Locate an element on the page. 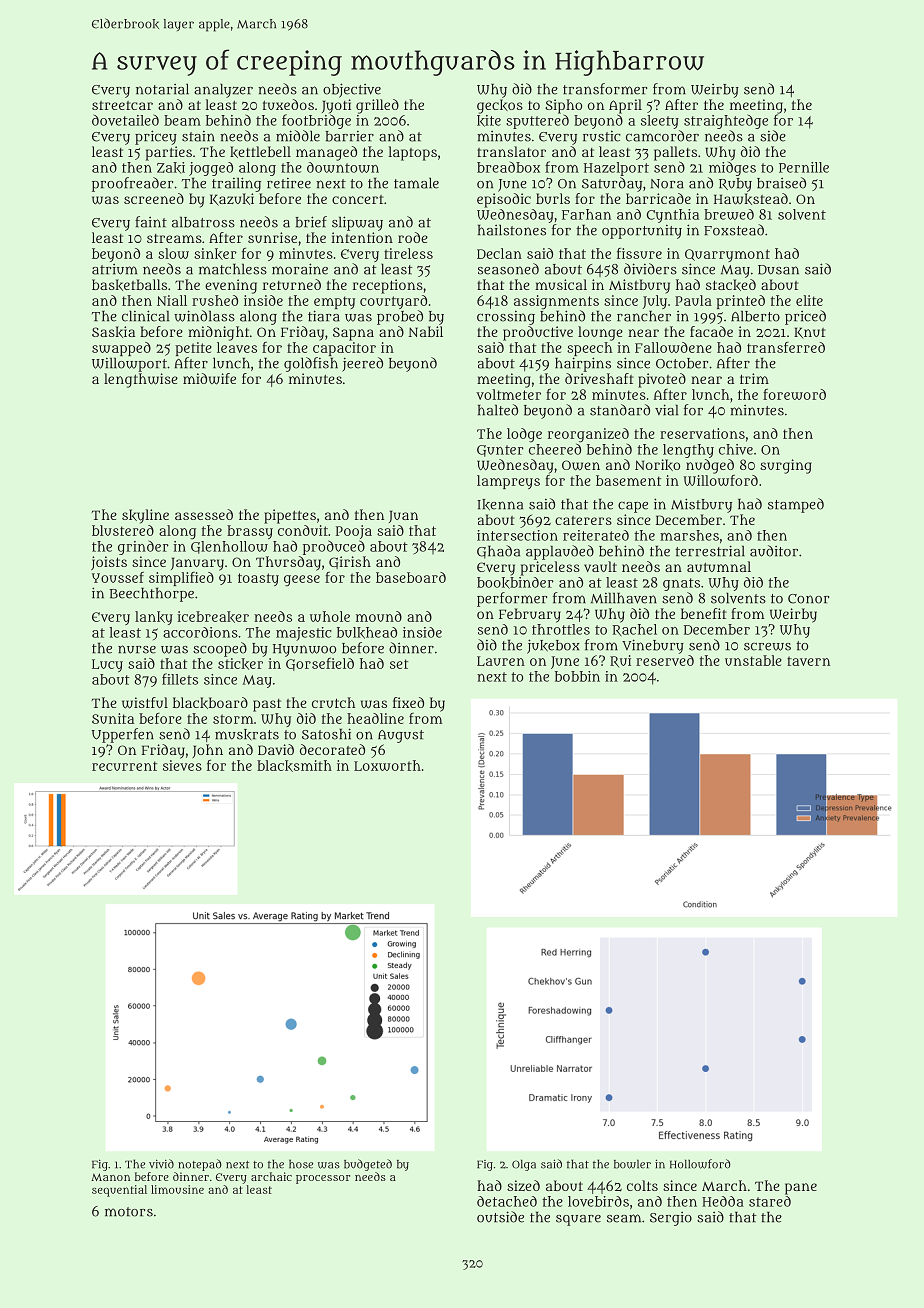 The image size is (924, 1308). bobbin is located at coordinates (577, 676).
